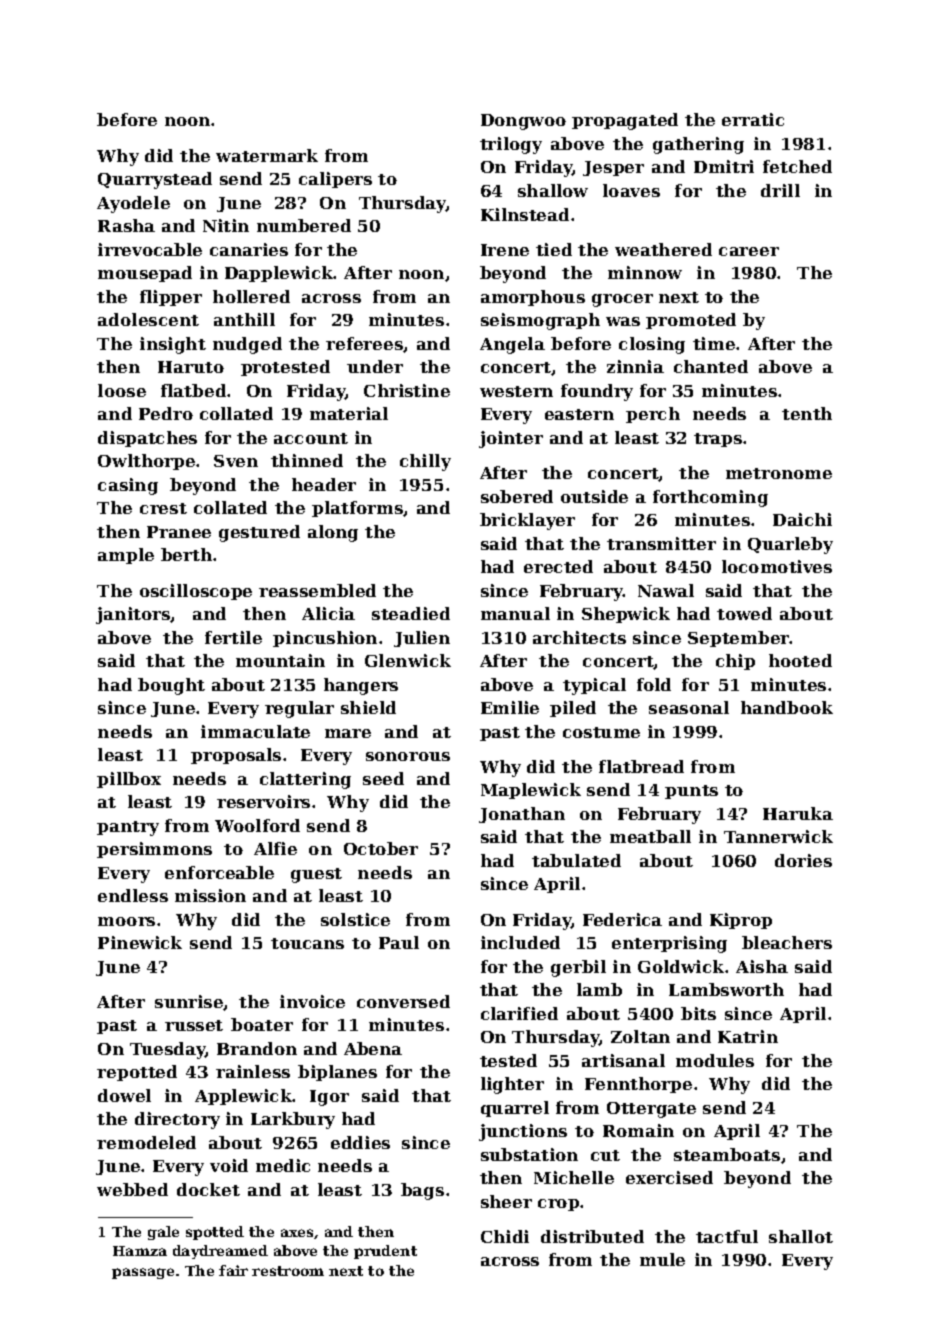 Image resolution: width=931 pixels, height=1322 pixels. Describe the element at coordinates (233, 637) in the screenshot. I see `fertile` at that location.
